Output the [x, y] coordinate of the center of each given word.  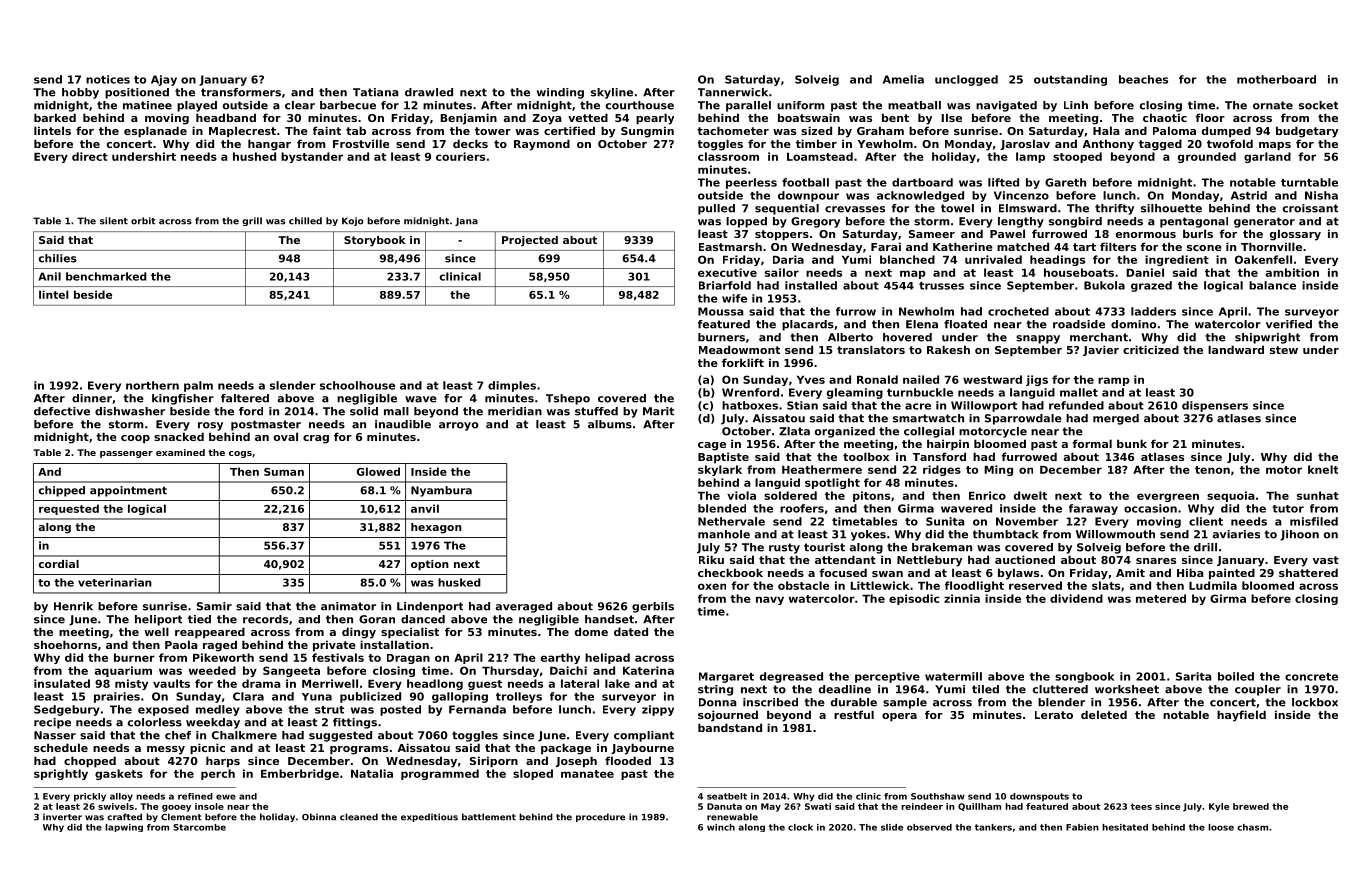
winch [721, 827]
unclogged [966, 80]
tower [493, 131]
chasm [1252, 827]
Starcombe [199, 827]
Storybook [375, 241]
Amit [1130, 572]
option [430, 565]
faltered [245, 398]
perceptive [887, 677]
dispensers [1215, 406]
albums [610, 424]
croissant [1310, 208]
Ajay [164, 80]
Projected [530, 241]
